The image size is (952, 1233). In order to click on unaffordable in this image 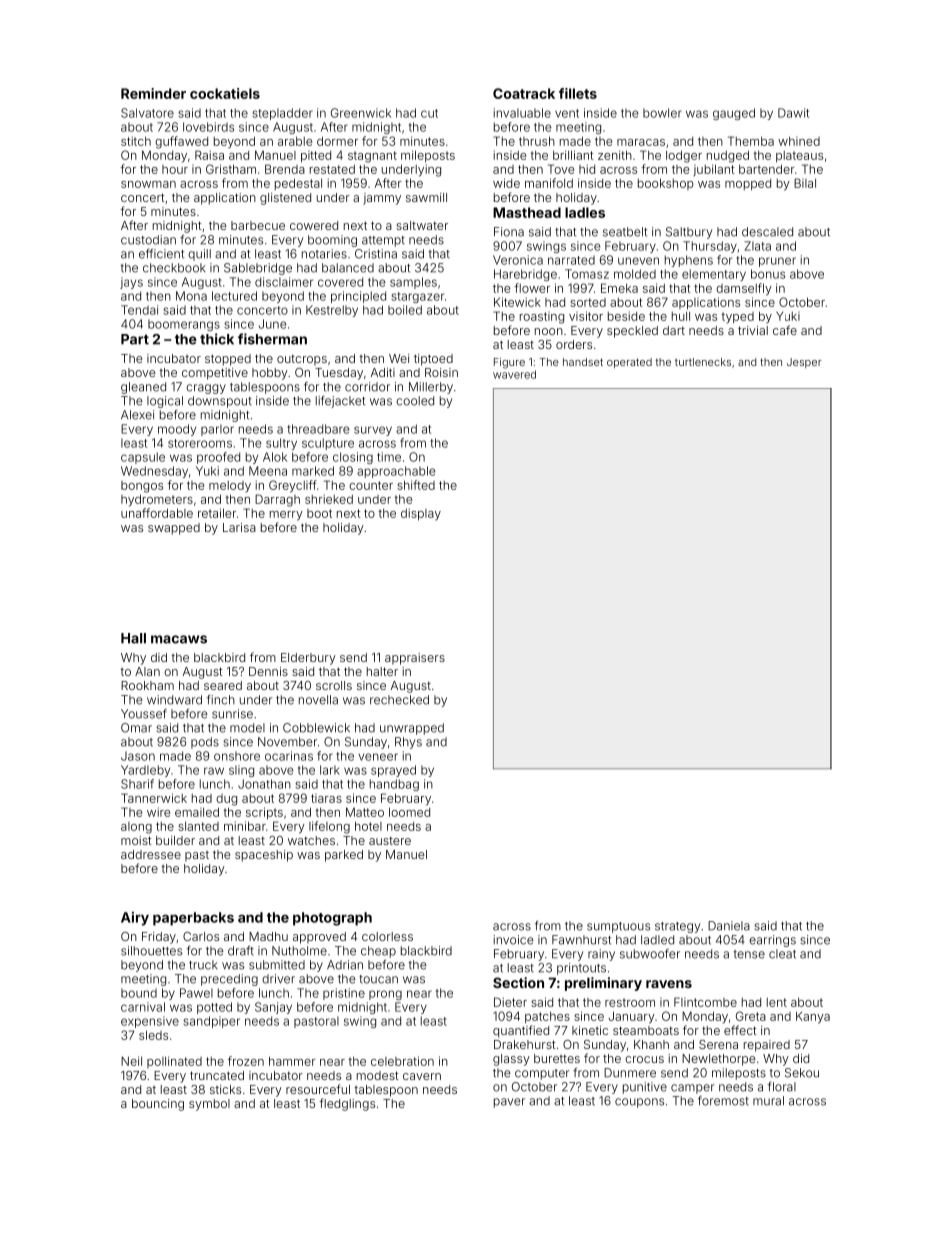, I will do `click(157, 513)`.
